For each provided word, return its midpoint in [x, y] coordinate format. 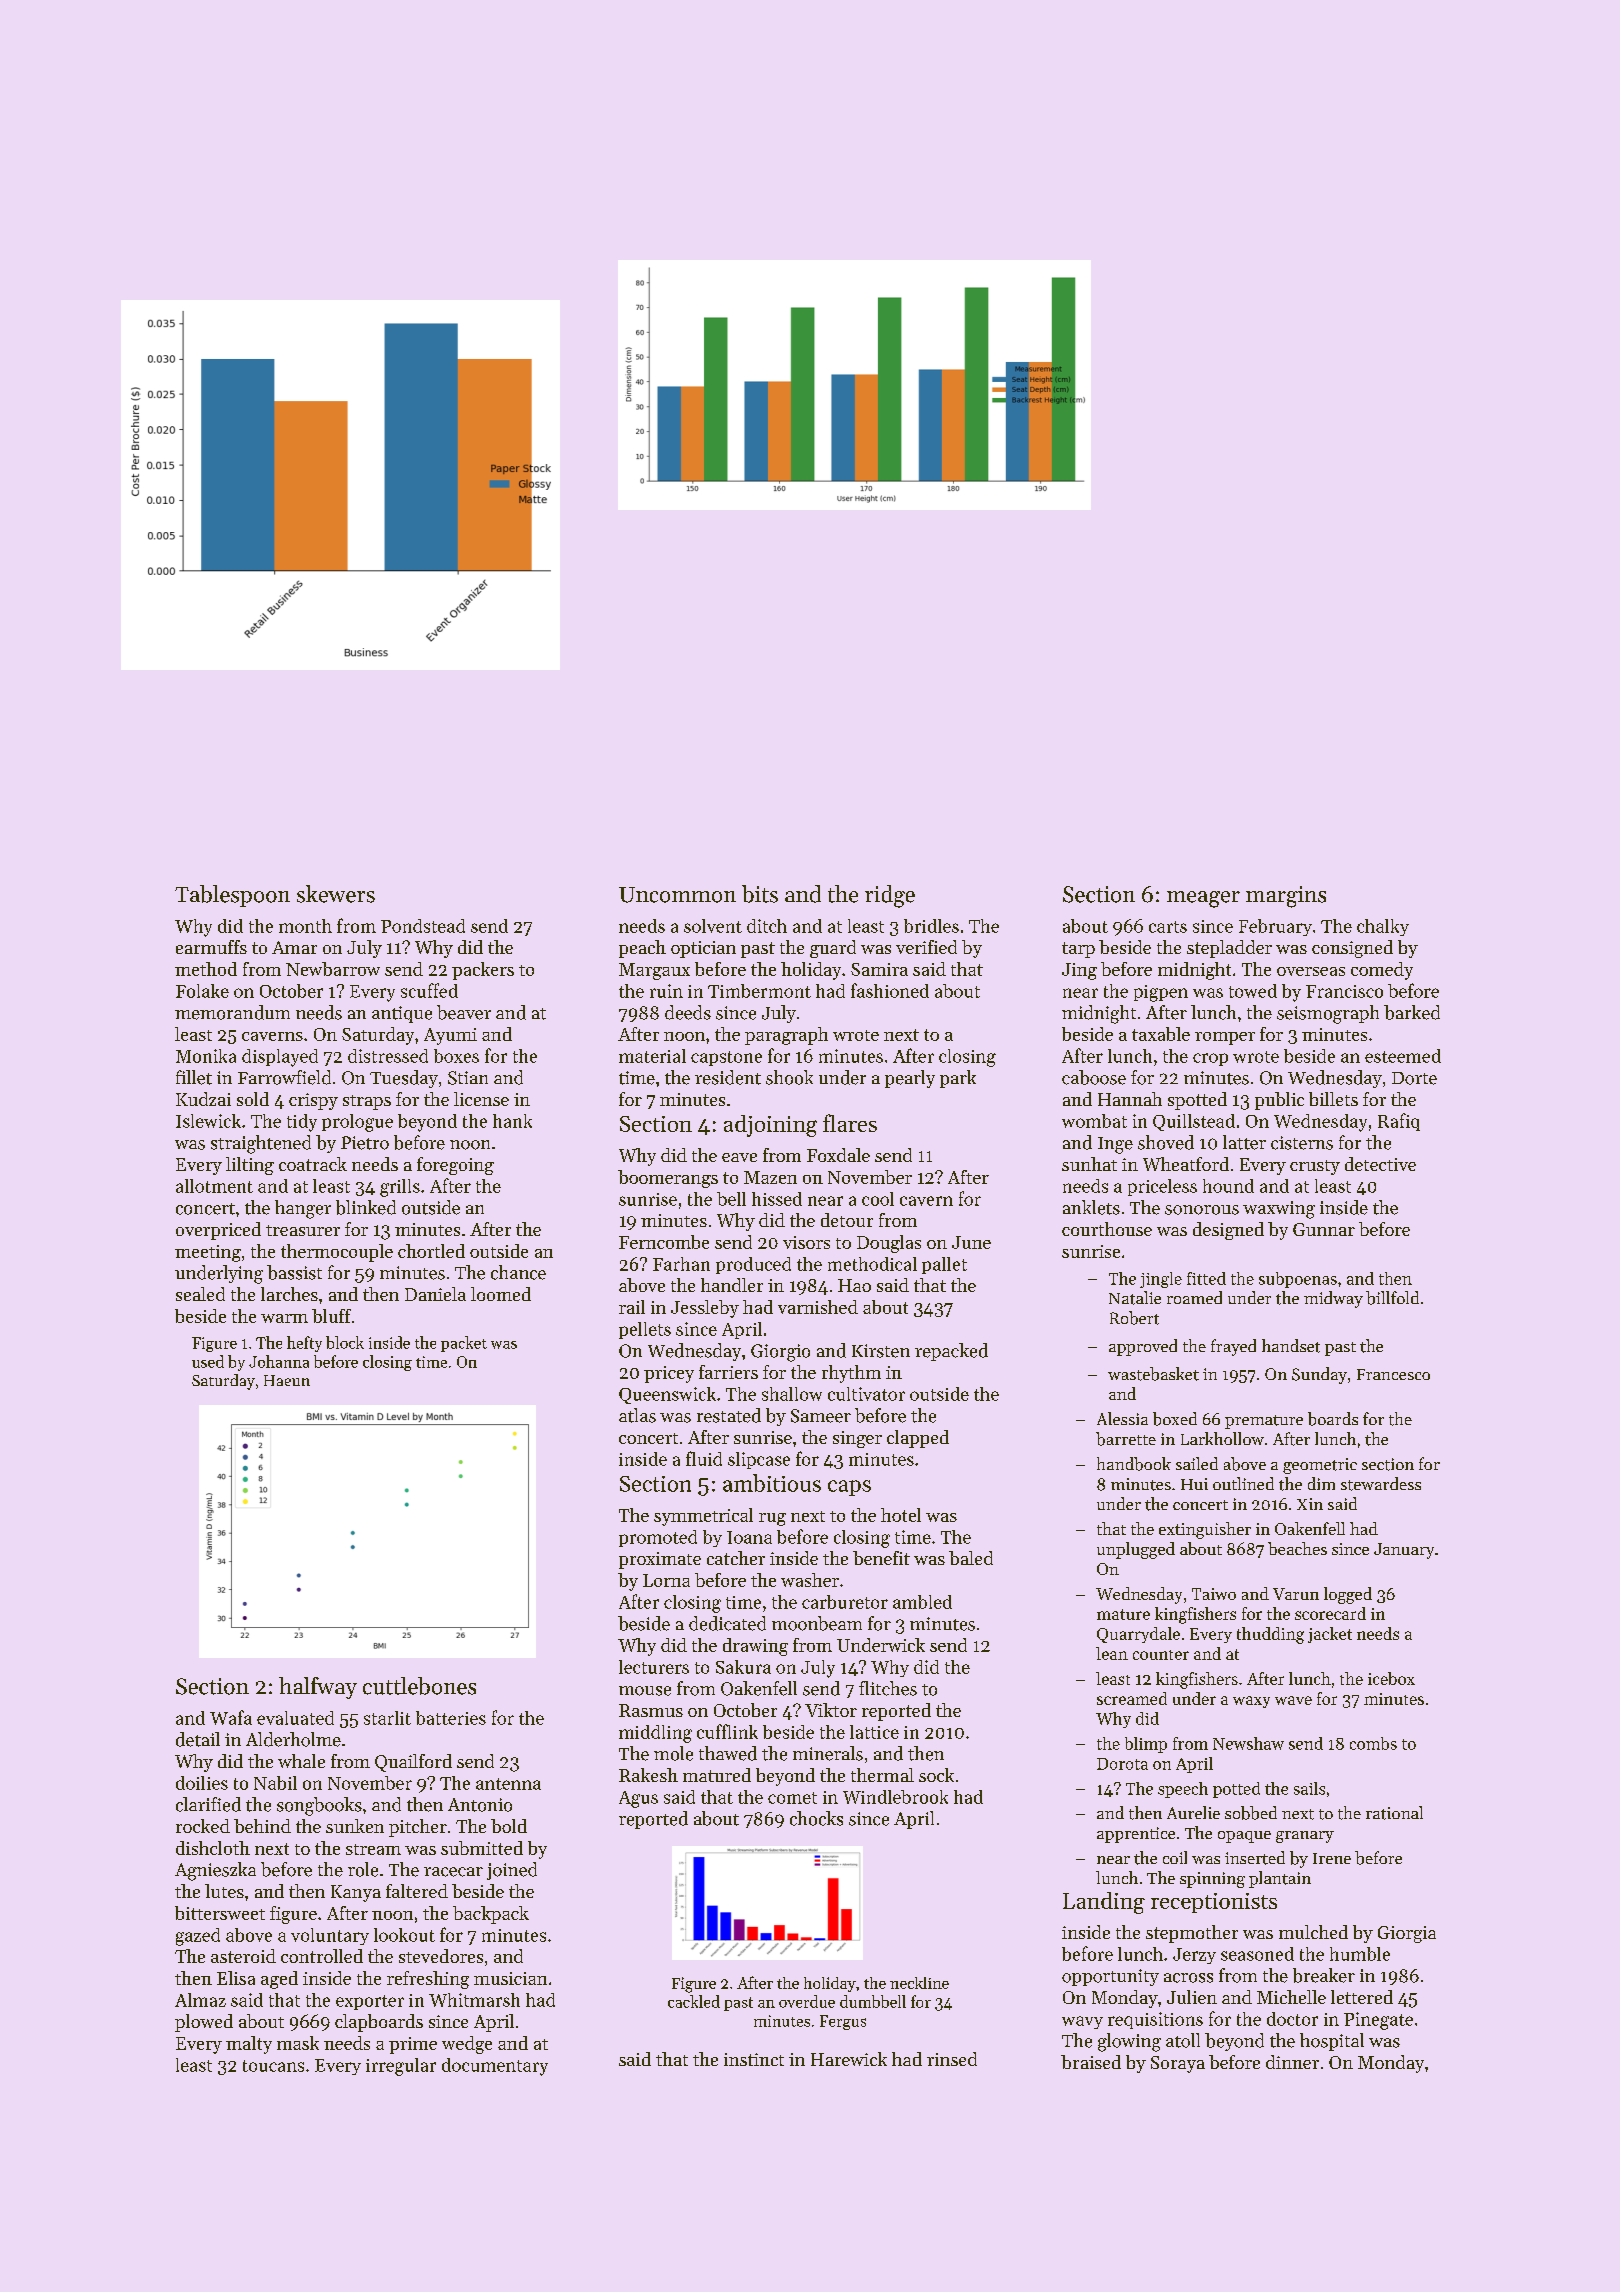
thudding [1270, 1635]
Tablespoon [232, 896]
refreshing [428, 1980]
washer [810, 1580]
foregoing [455, 1166]
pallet [944, 1265]
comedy [1382, 971]
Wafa [231, 1717]
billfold [1392, 1298]
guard [833, 949]
